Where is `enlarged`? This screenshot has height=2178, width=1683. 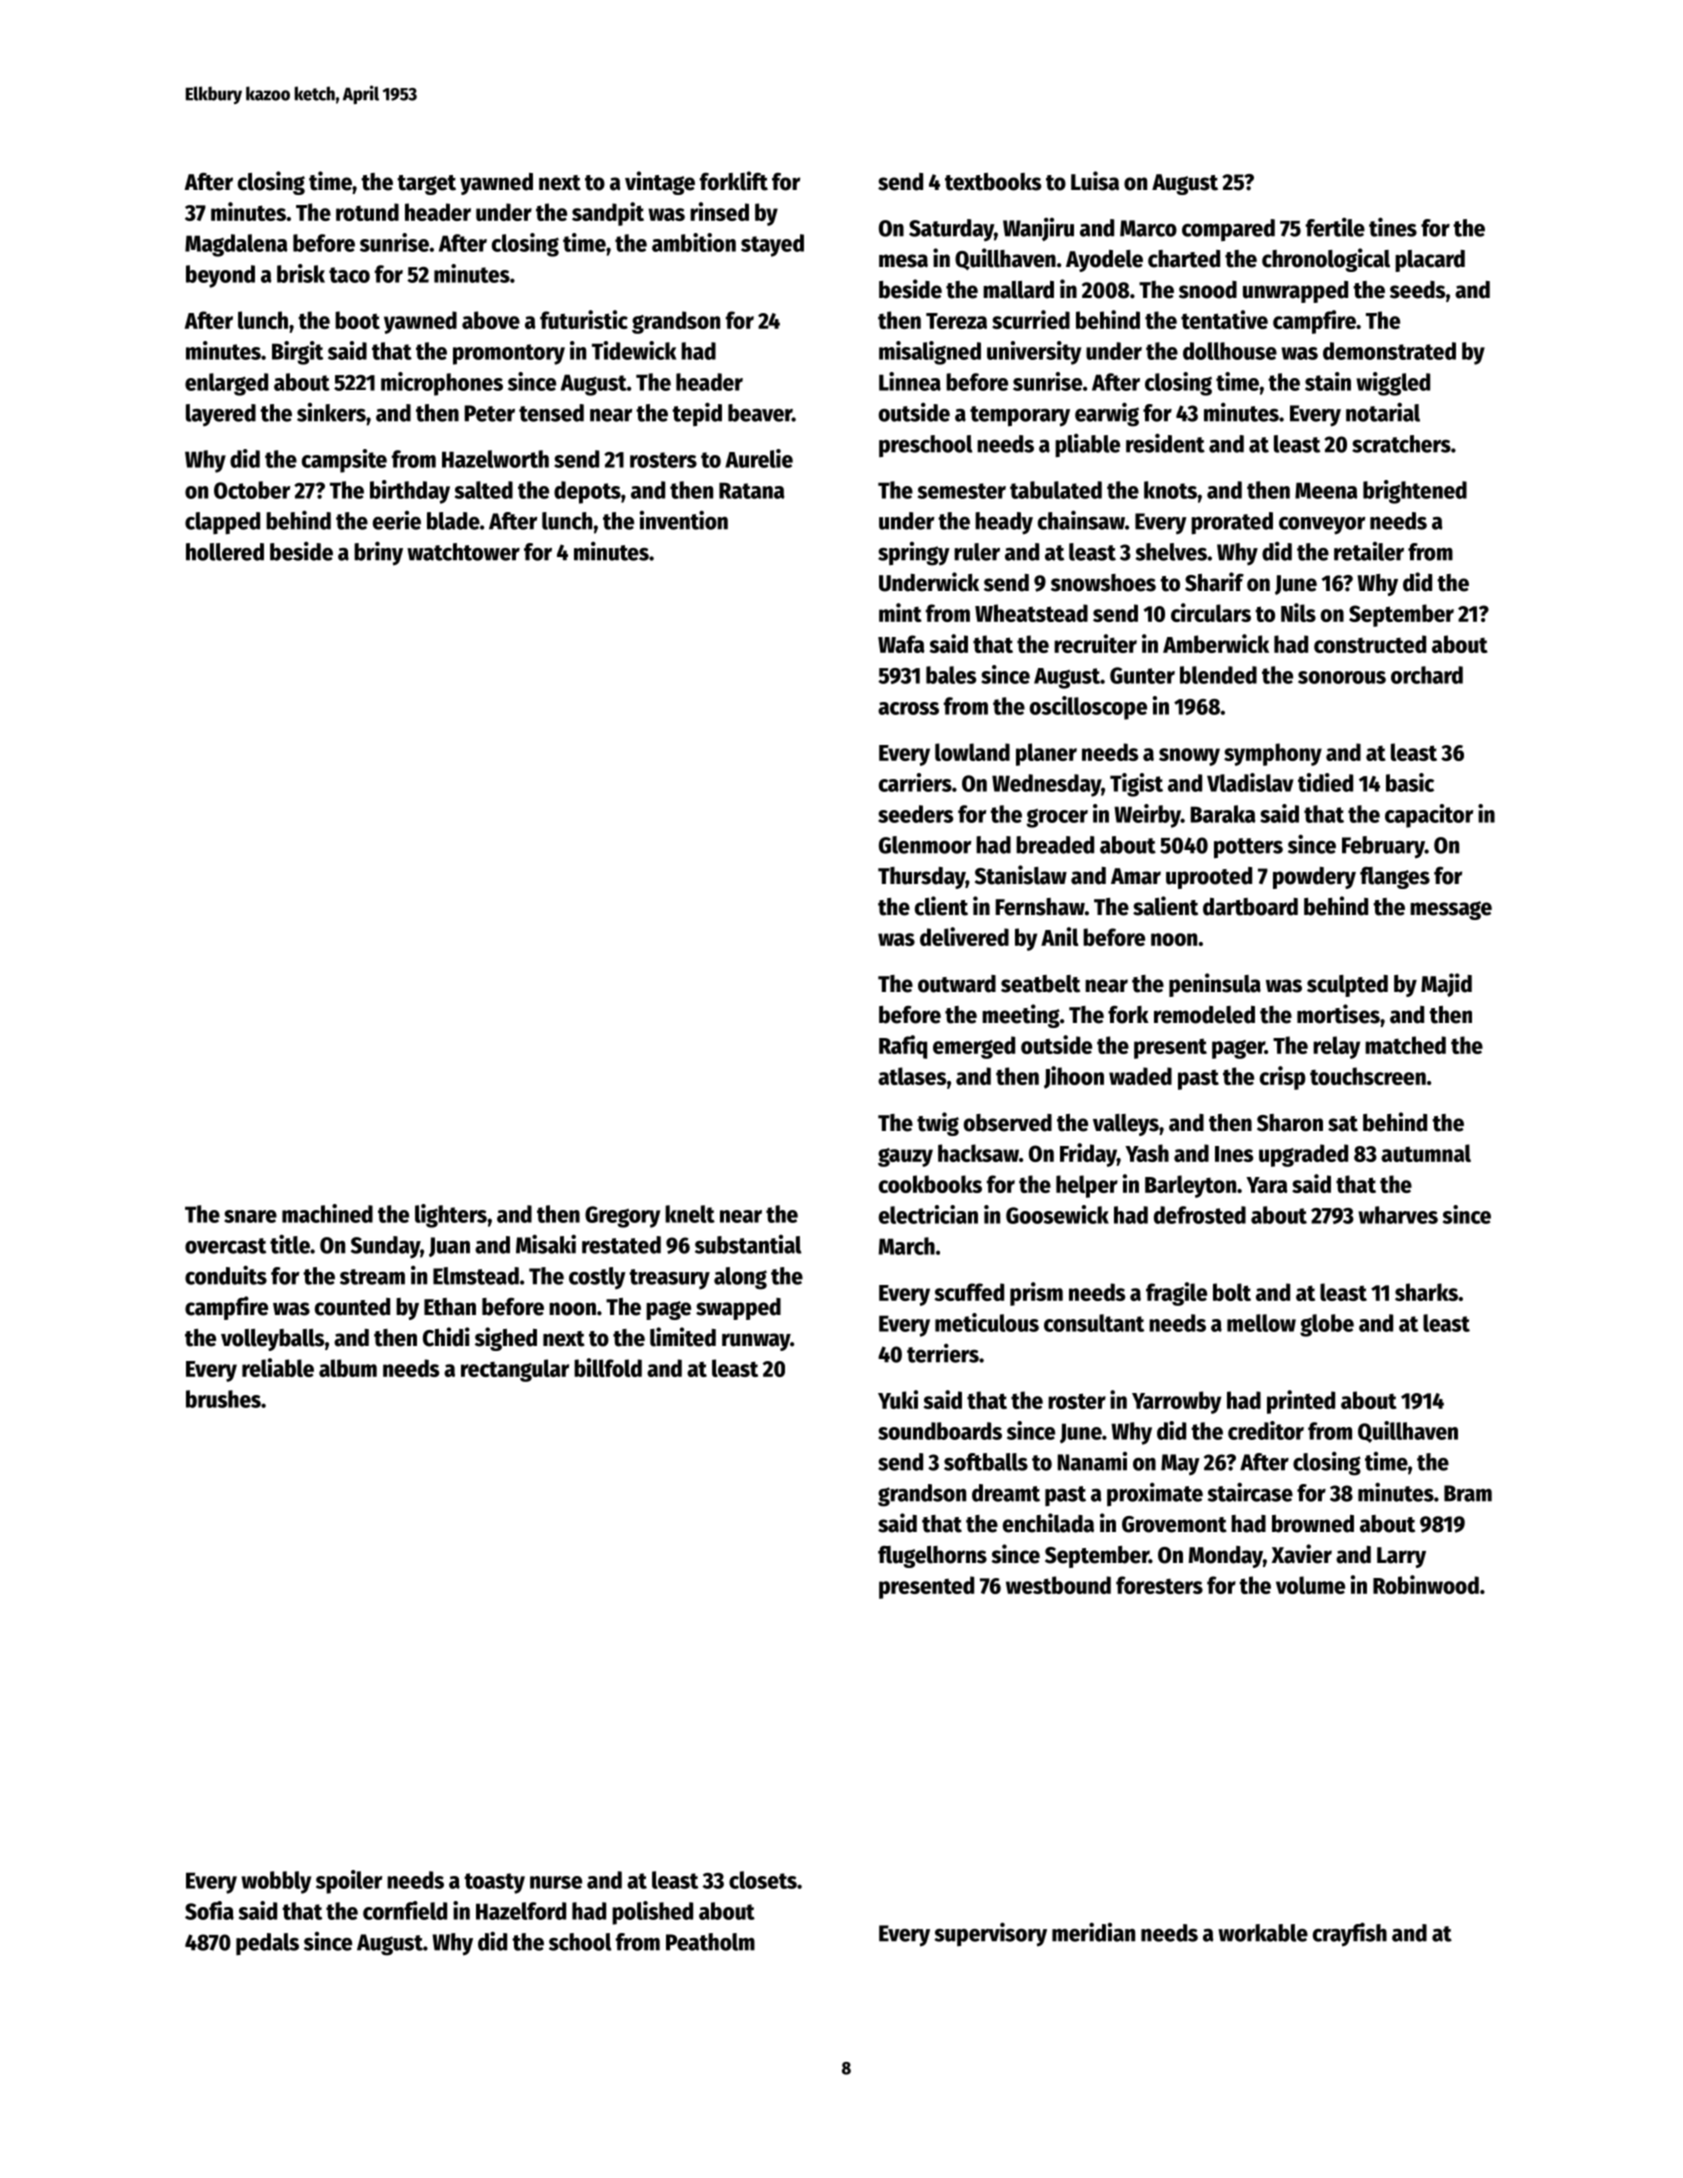
enlarged is located at coordinates (226, 384).
